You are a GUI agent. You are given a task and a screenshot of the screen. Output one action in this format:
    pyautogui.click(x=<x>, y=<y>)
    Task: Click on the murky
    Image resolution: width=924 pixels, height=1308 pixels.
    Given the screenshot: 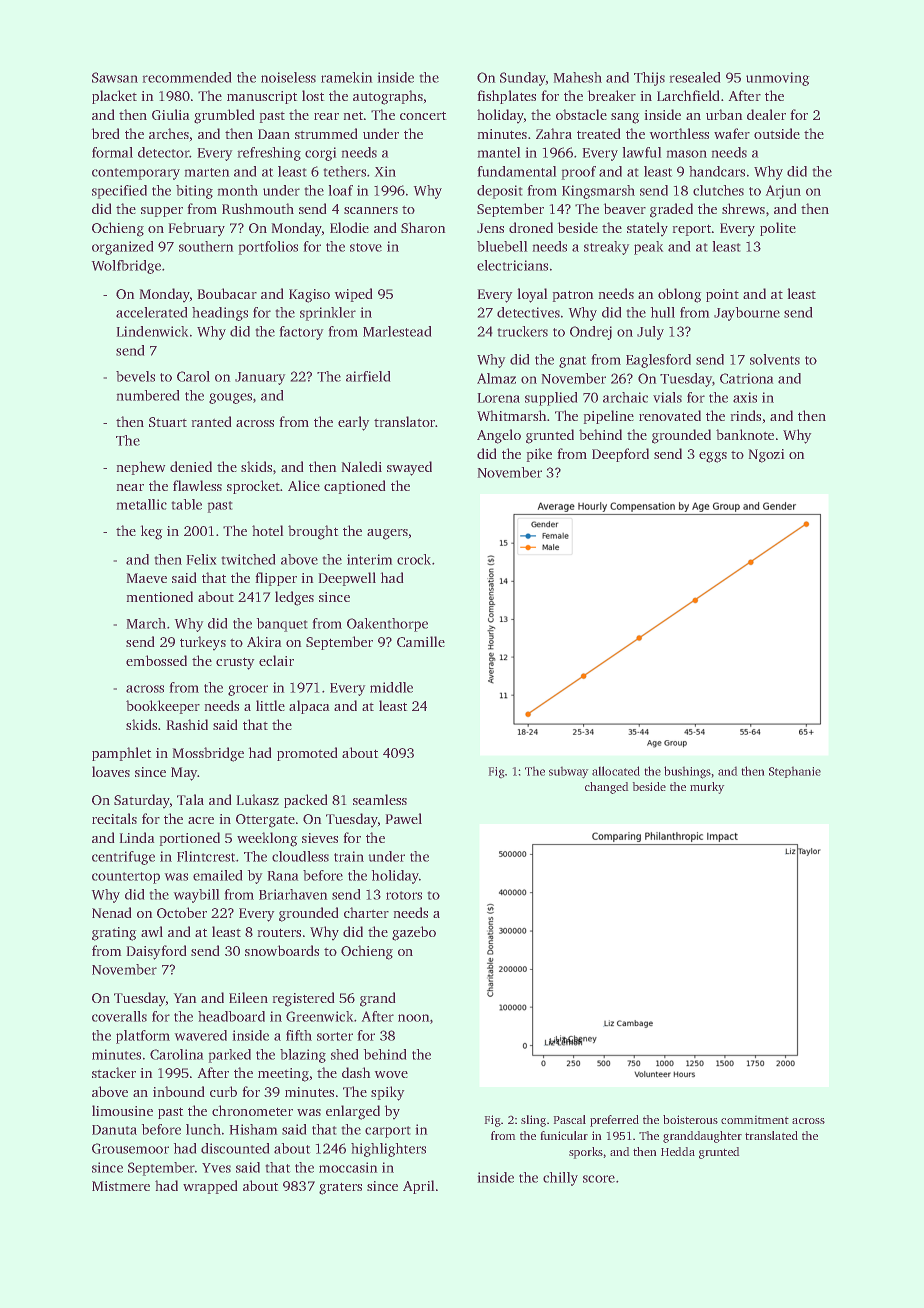 What is the action you would take?
    pyautogui.click(x=707, y=788)
